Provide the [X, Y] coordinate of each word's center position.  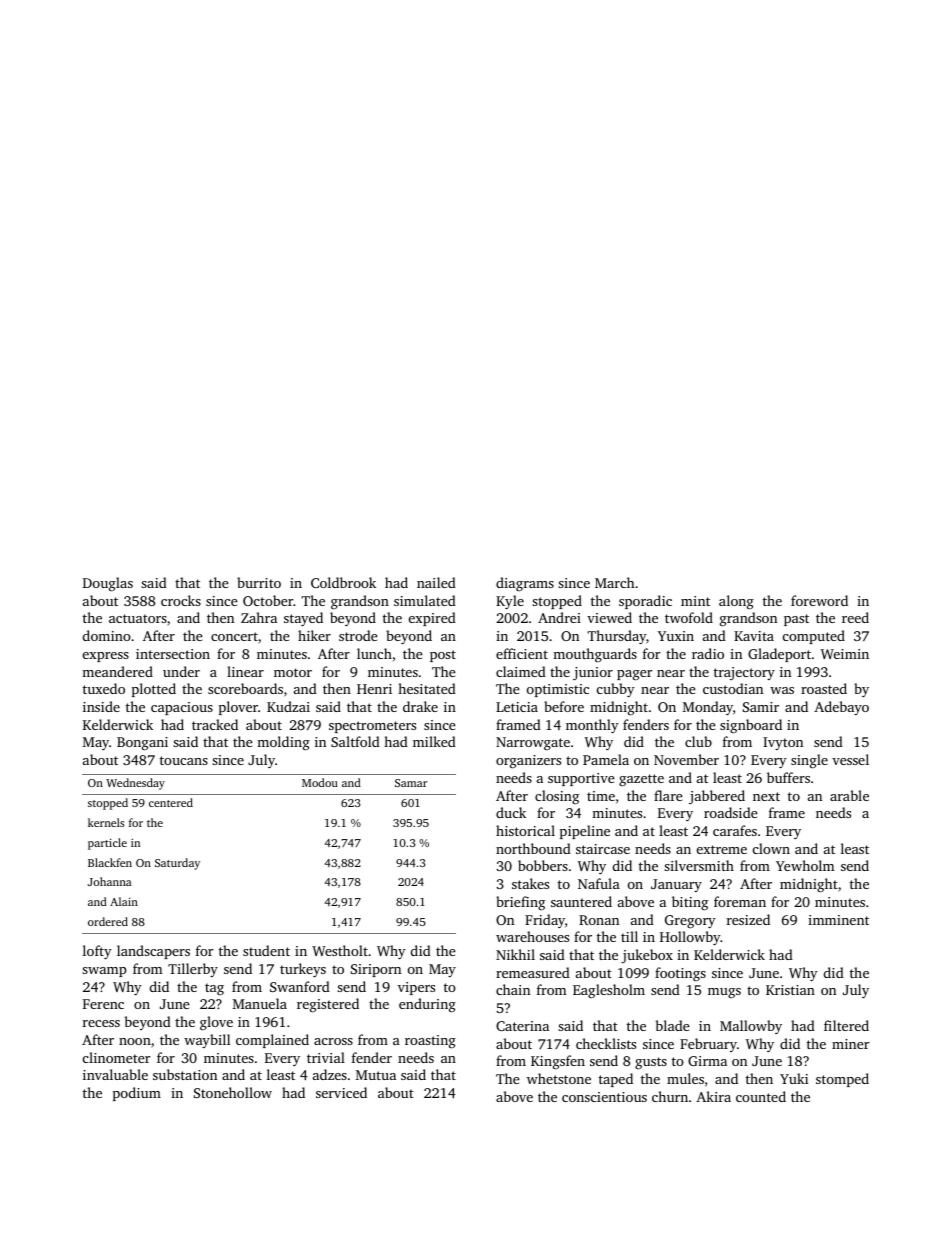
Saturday [177, 864]
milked [434, 741]
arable [849, 795]
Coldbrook [343, 582]
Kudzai [288, 706]
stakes [530, 883]
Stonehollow [233, 1092]
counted [761, 1096]
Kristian [790, 990]
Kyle [510, 602]
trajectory [744, 673]
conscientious [604, 1097]
